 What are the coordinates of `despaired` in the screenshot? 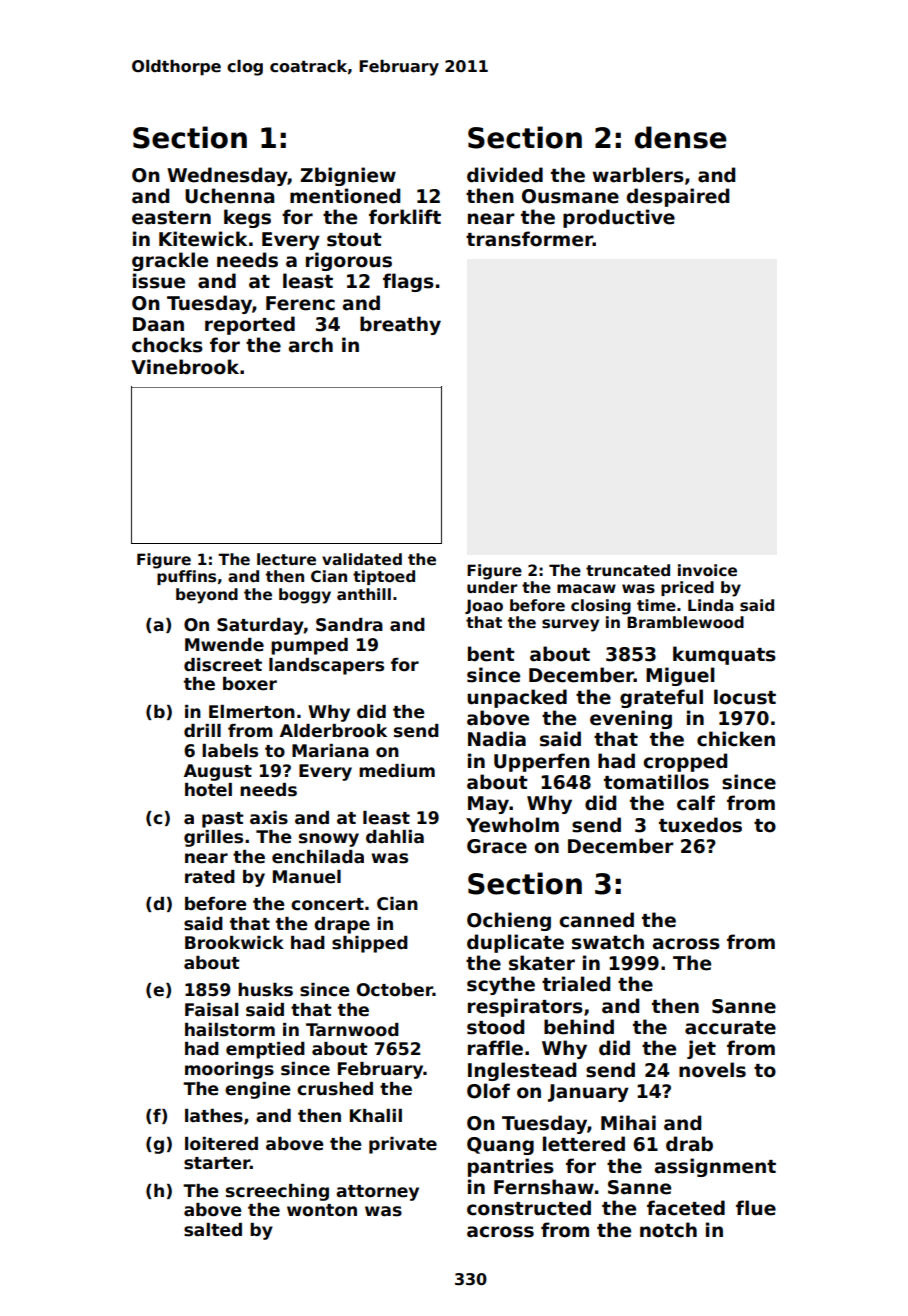 It's located at (678, 197).
